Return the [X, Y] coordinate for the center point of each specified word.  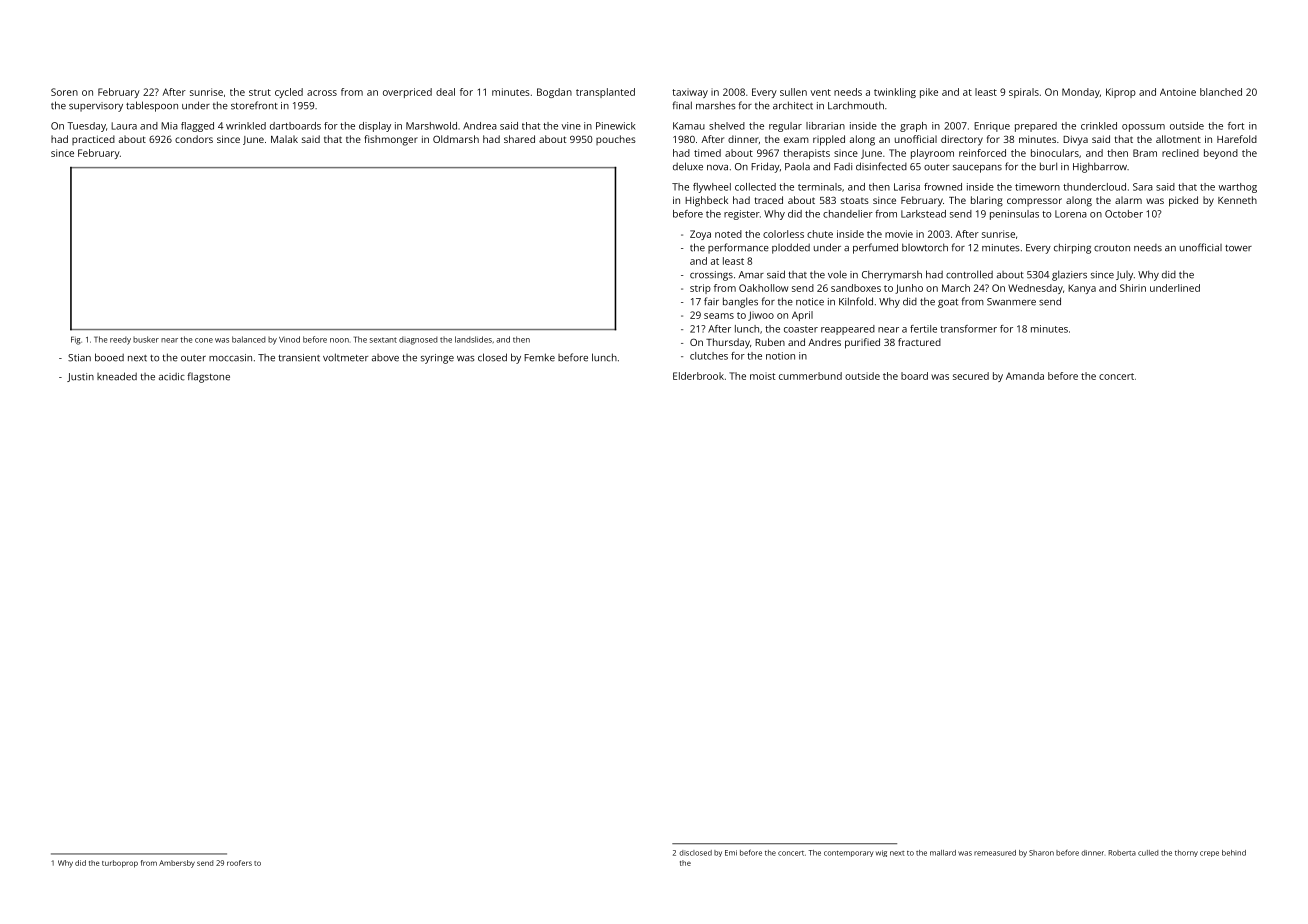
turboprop [120, 864]
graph [913, 127]
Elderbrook [698, 376]
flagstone [208, 377]
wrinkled [246, 126]
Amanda [1025, 376]
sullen [793, 92]
